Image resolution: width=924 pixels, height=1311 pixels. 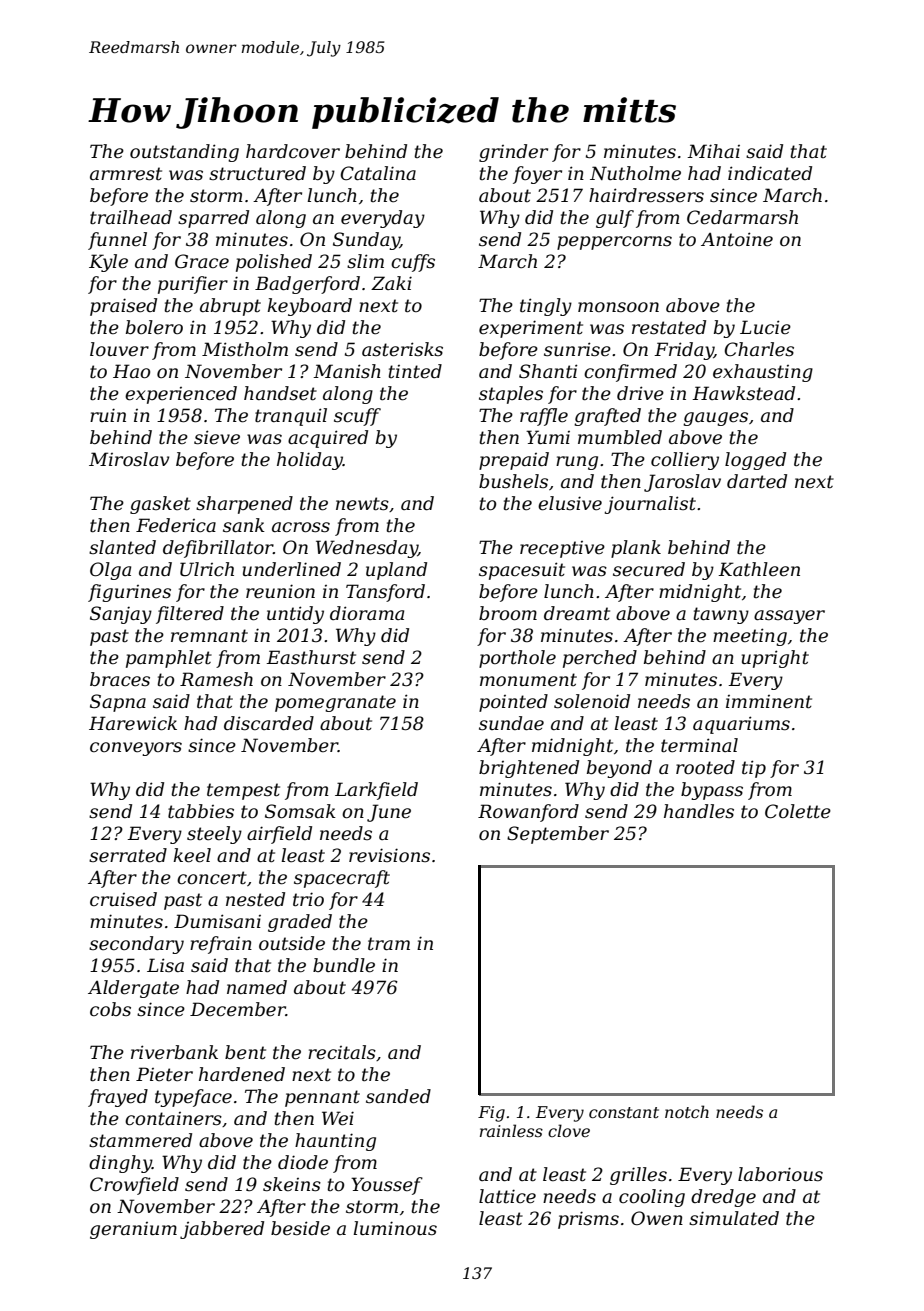 What do you see at coordinates (741, 725) in the screenshot?
I see `aquariums` at bounding box center [741, 725].
